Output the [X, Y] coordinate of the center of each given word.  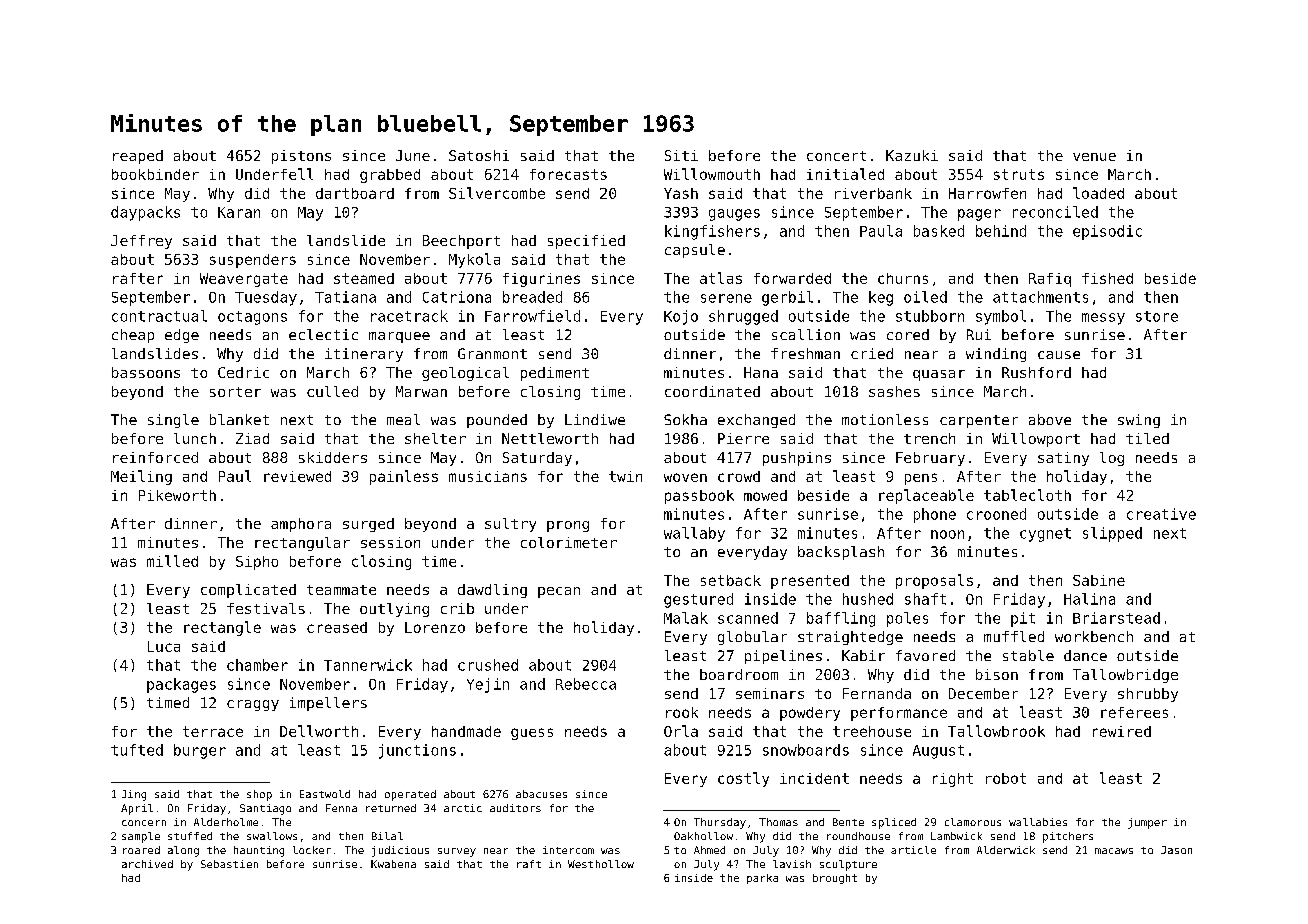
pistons [301, 157]
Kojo [681, 317]
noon [947, 534]
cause [1059, 355]
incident [814, 778]
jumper [1147, 823]
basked [939, 231]
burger [200, 751]
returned [391, 808]
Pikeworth [177, 495]
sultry [510, 525]
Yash [681, 193]
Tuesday [266, 298]
